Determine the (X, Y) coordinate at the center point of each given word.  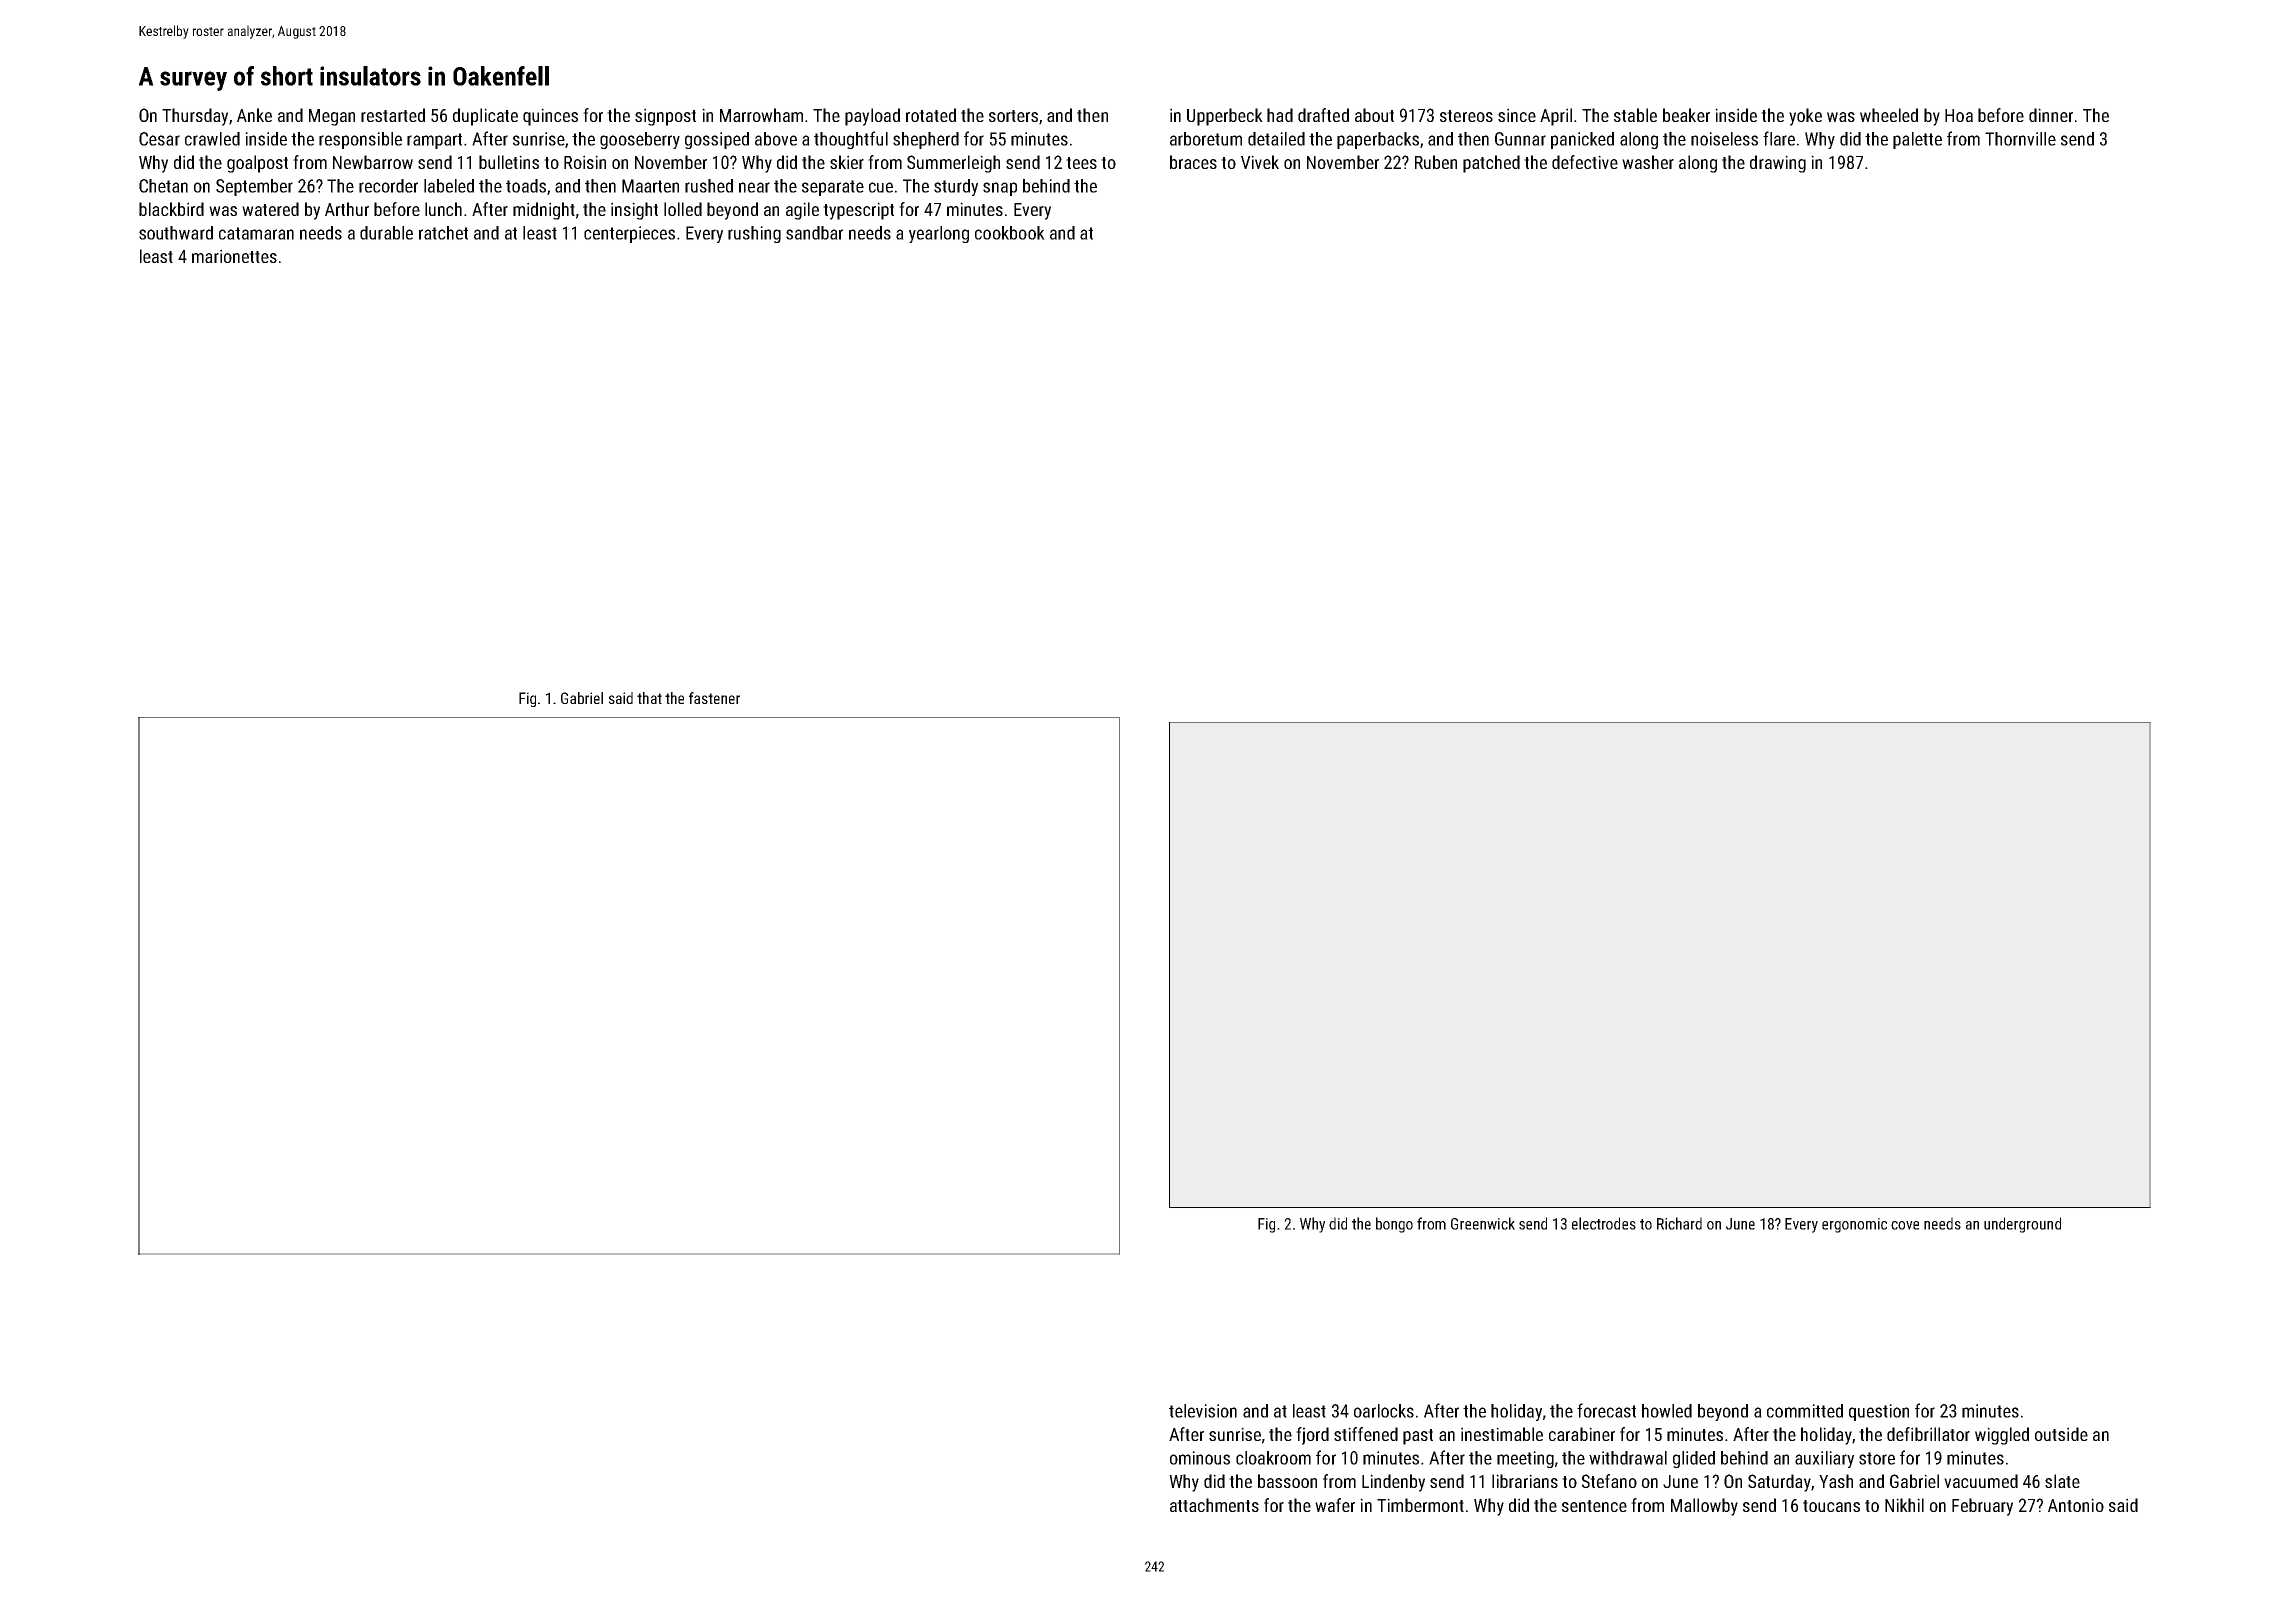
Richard (1679, 1223)
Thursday (195, 117)
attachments (1214, 1505)
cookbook (1010, 233)
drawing (1778, 164)
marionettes (234, 256)
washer (1648, 162)
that (649, 698)
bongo (1394, 1225)
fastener (714, 698)
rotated (931, 115)
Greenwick (1483, 1223)
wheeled (1889, 115)
